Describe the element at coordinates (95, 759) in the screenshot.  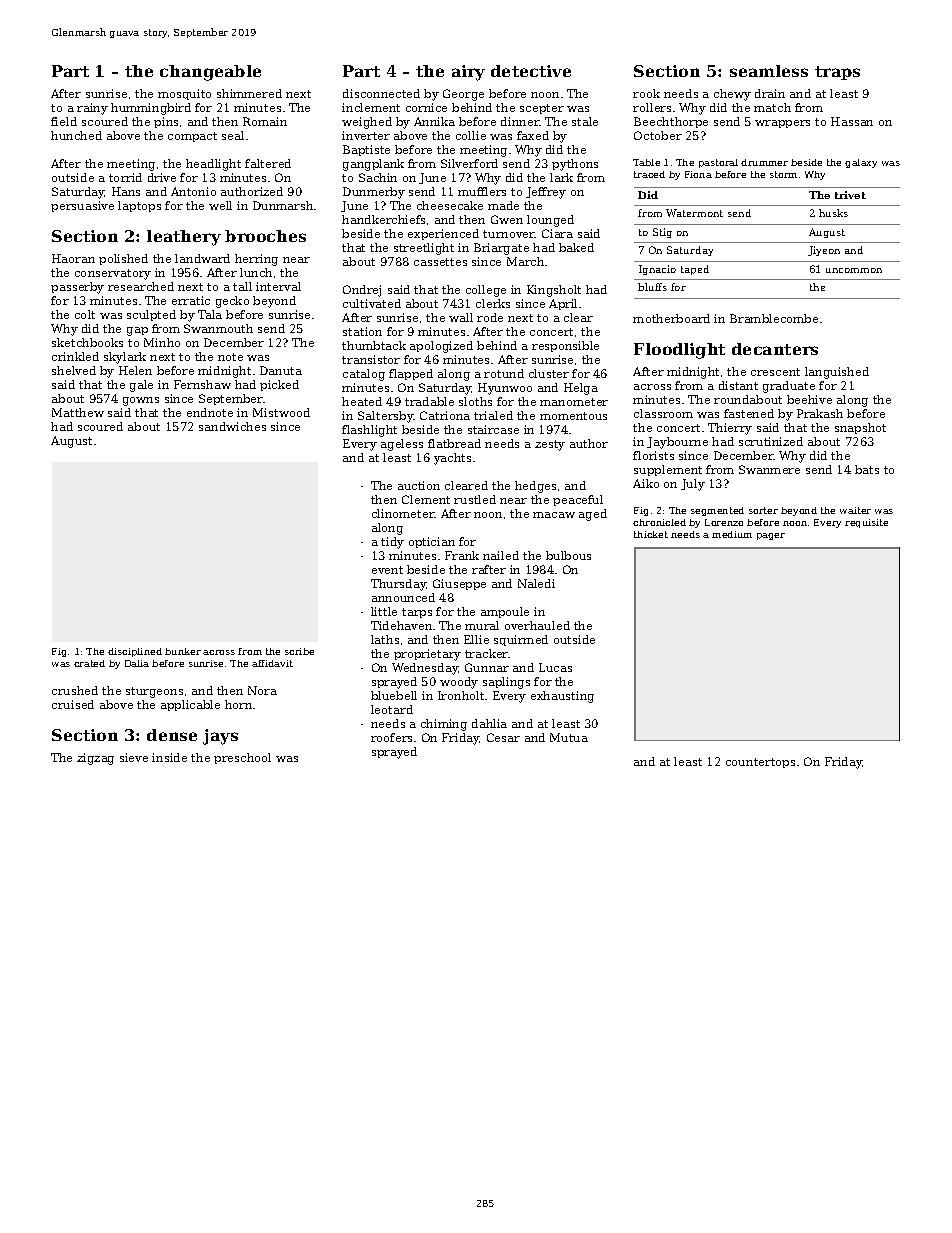
I see `zigzag` at that location.
